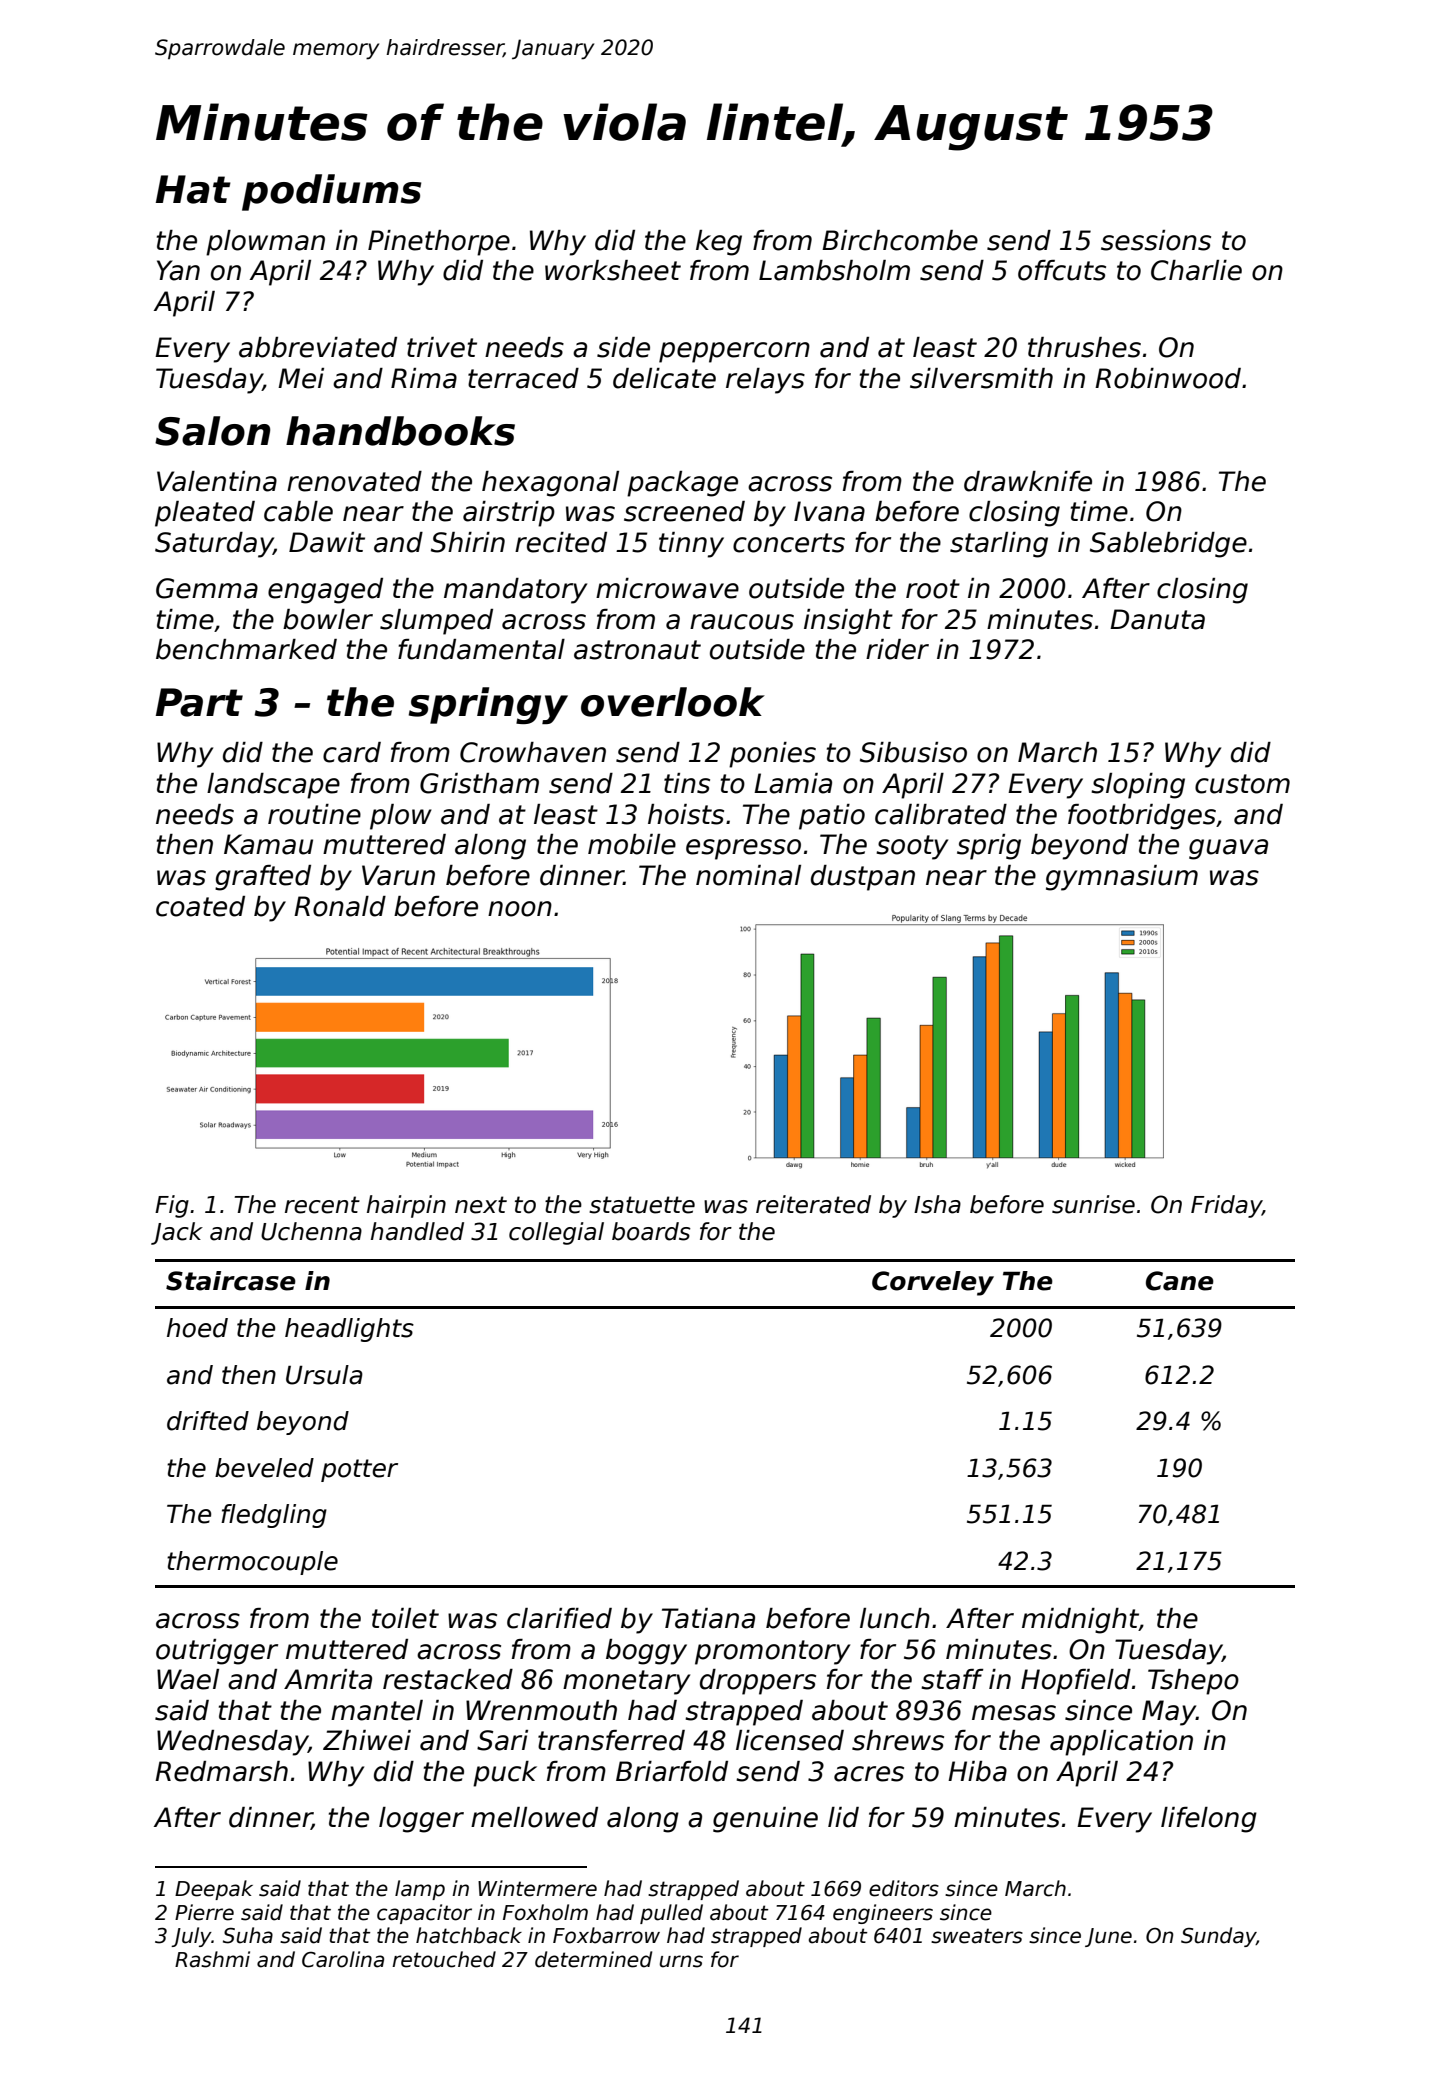 This page has width=1450, height=2100. What do you see at coordinates (197, 1328) in the page?
I see `hoed` at bounding box center [197, 1328].
